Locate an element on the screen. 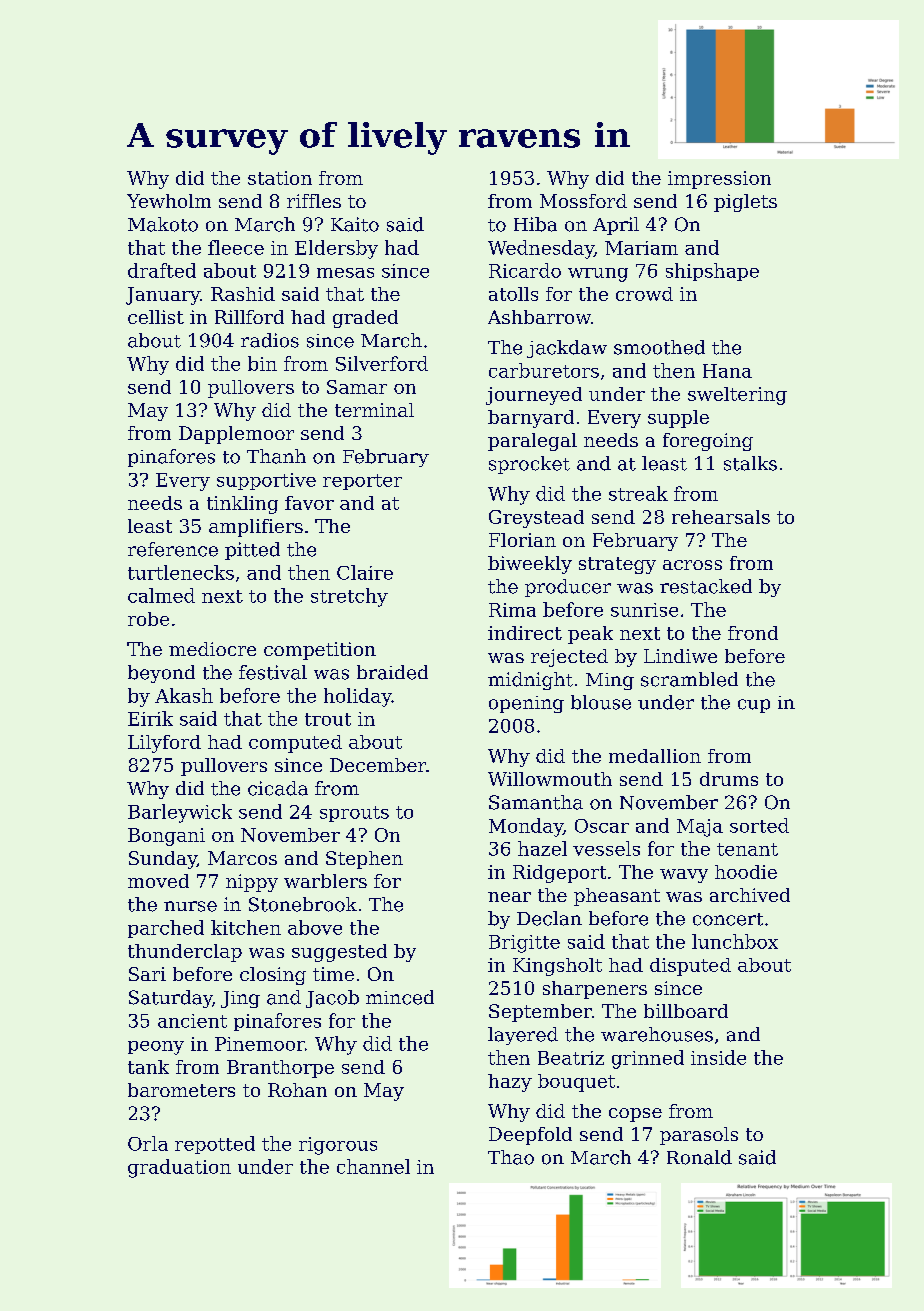 This screenshot has height=1311, width=924. strategy is located at coordinates (617, 565).
